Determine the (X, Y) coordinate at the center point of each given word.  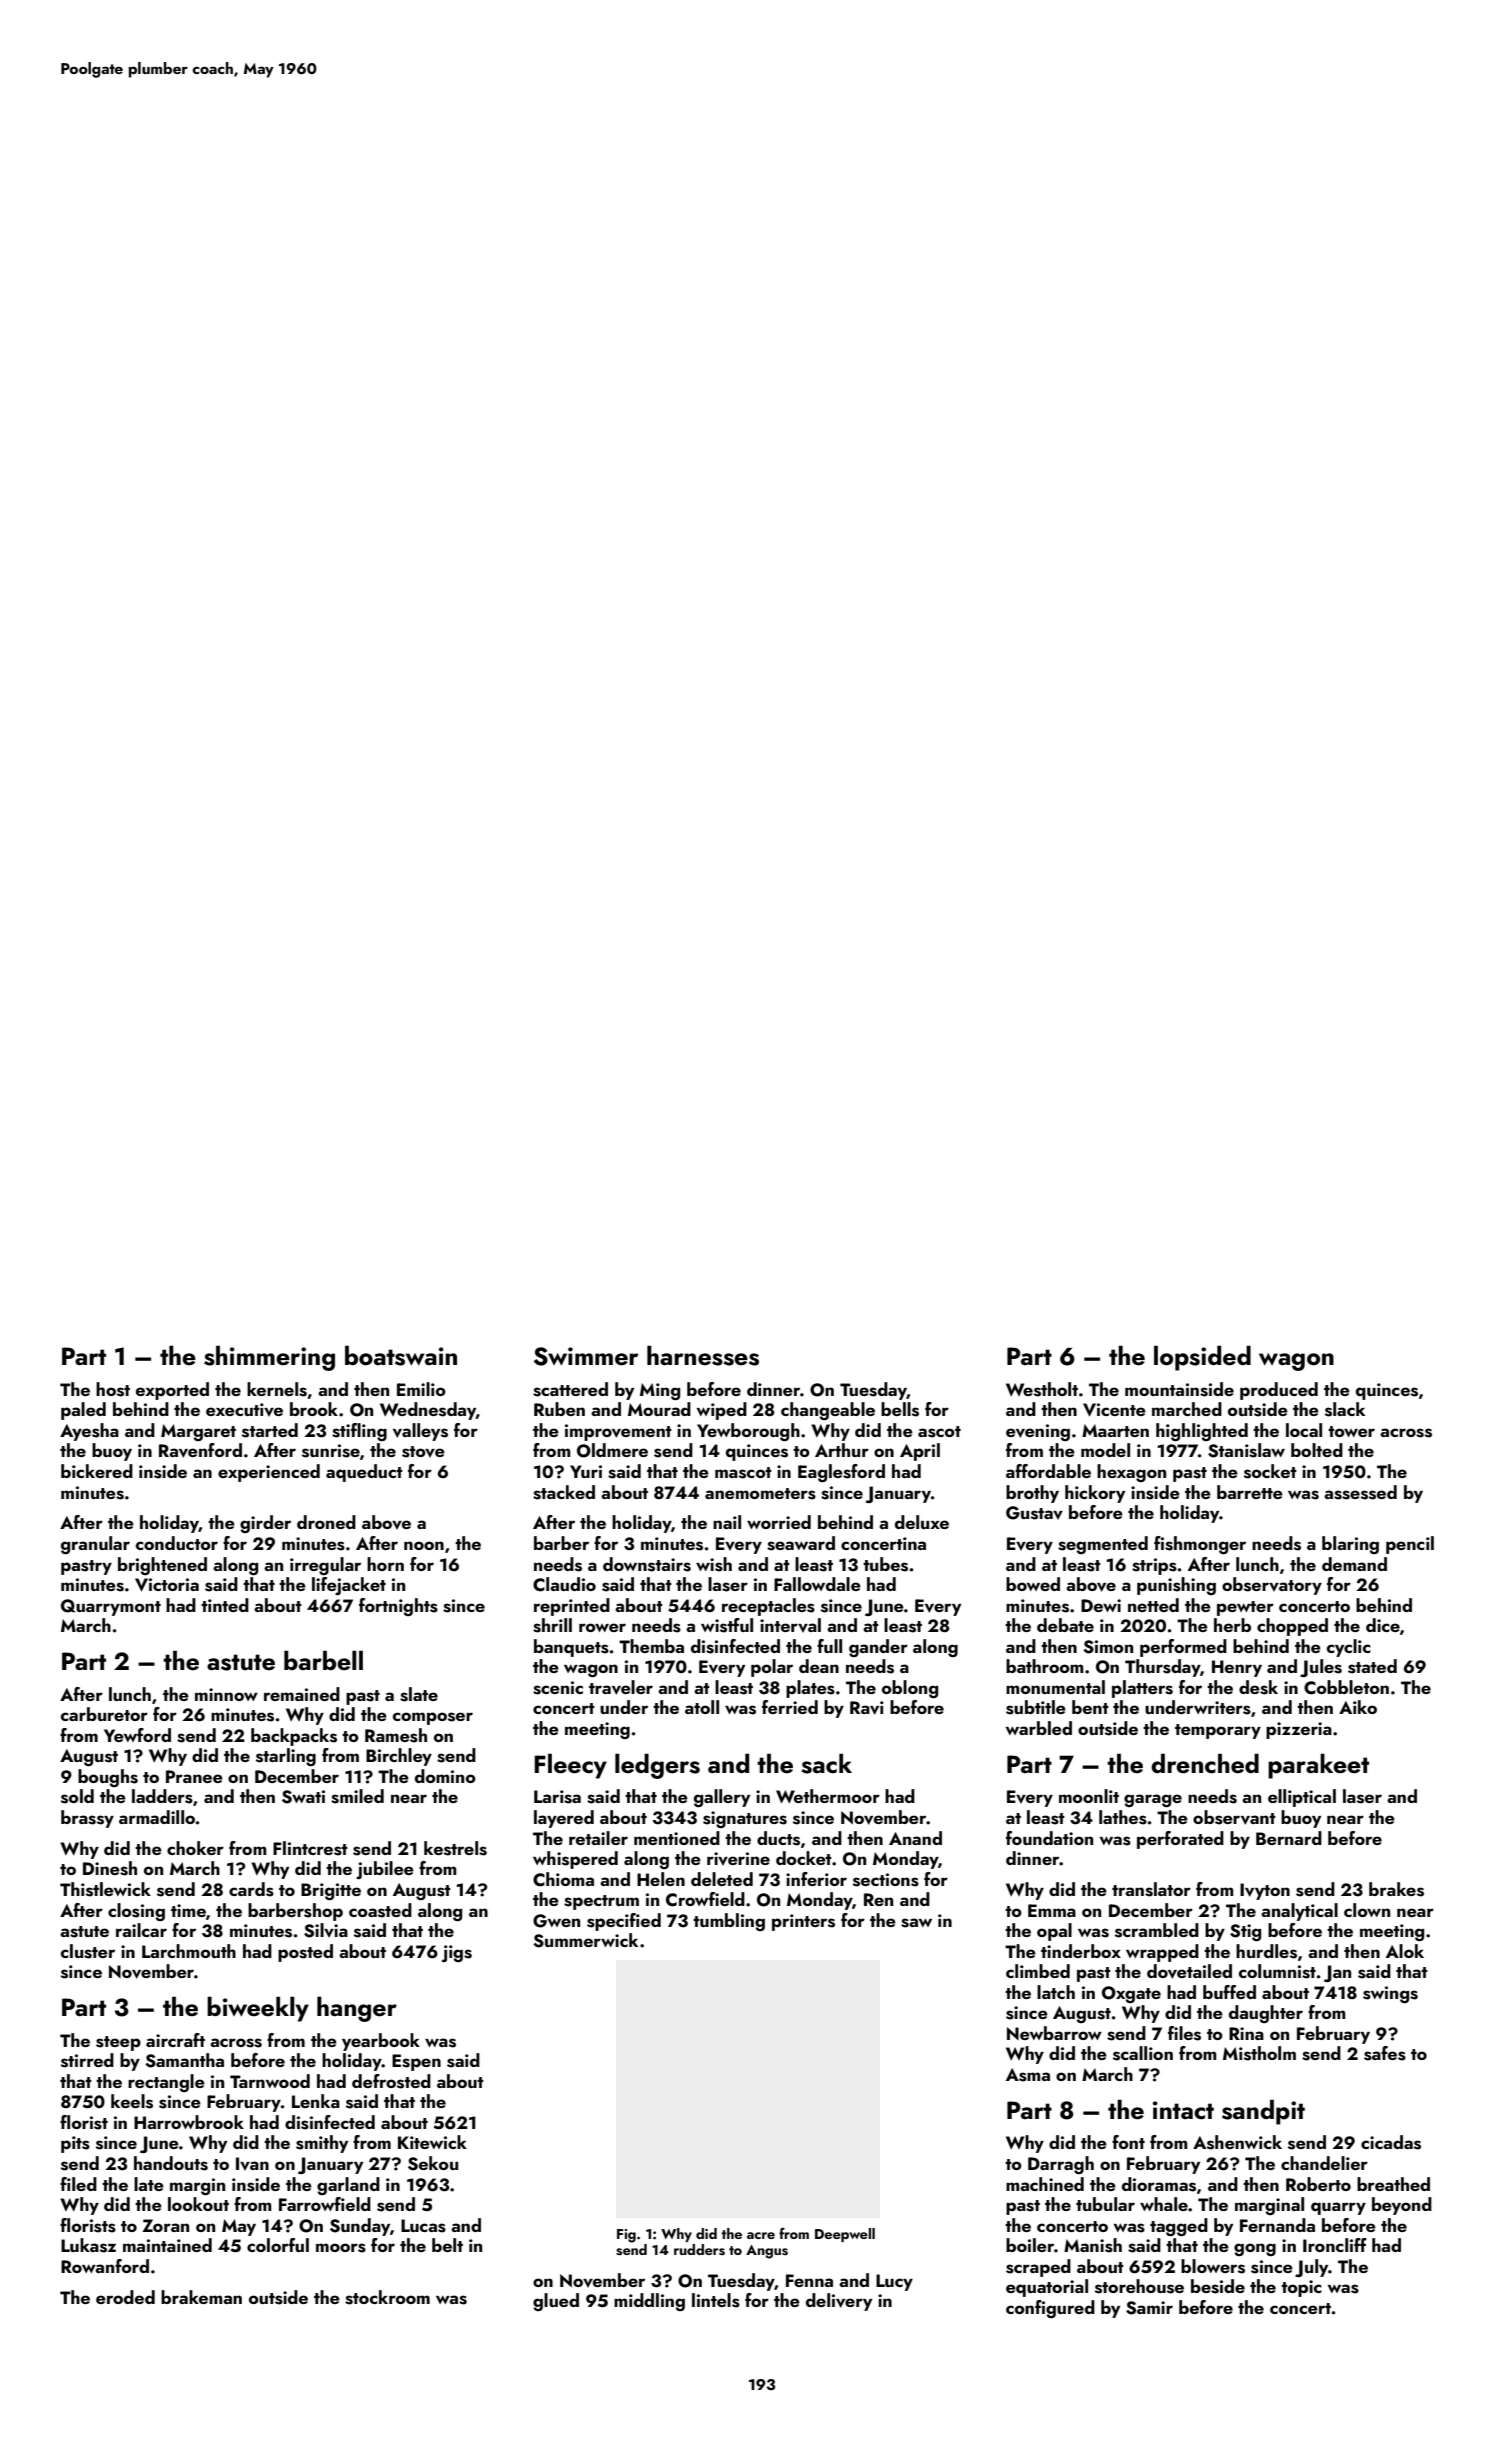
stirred (87, 2060)
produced (1279, 1391)
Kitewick (432, 2142)
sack (826, 1764)
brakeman (201, 2297)
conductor (177, 1543)
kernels (277, 1389)
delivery (839, 2302)
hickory (1095, 1494)
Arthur (842, 1450)
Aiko (1358, 1707)
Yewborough (748, 1432)
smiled (357, 1796)
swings (1390, 1994)
